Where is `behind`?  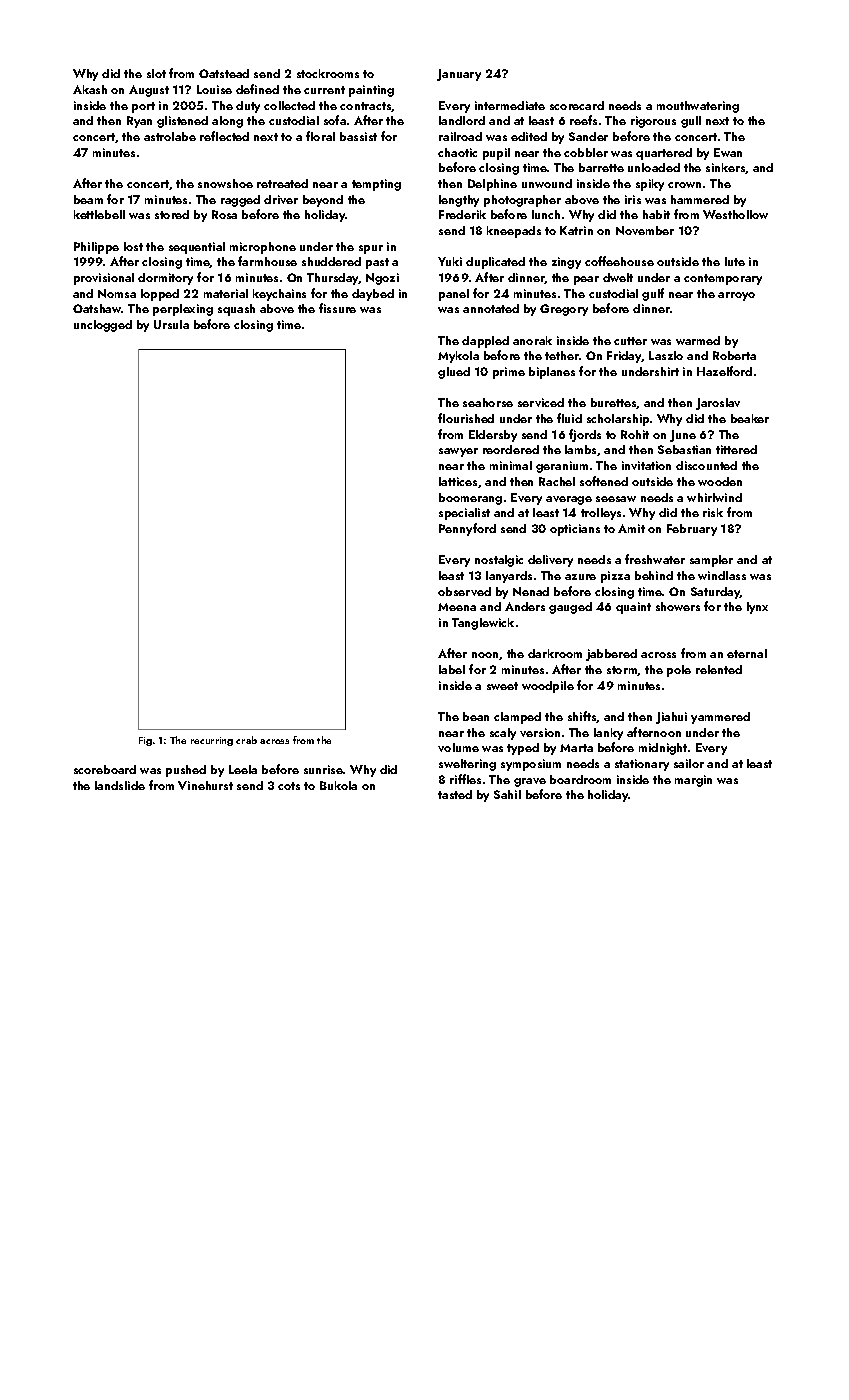
behind is located at coordinates (654, 575).
